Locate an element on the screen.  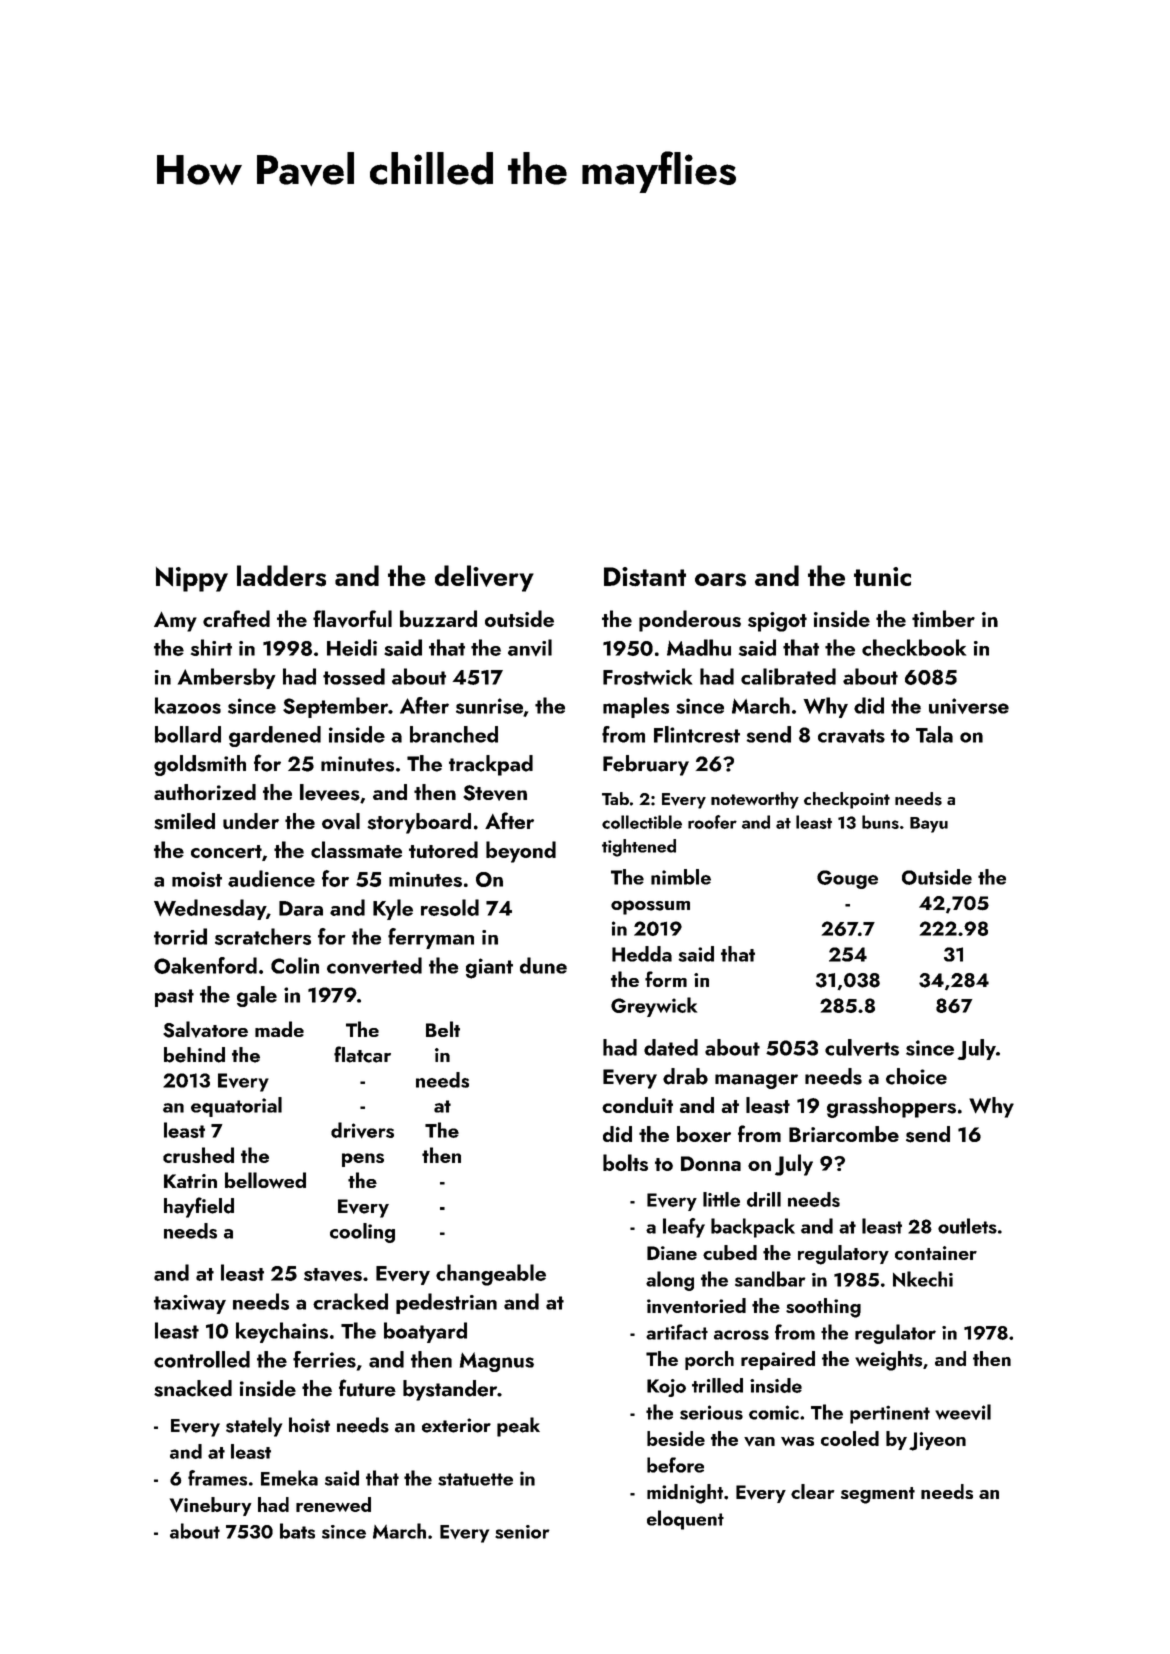
staves is located at coordinates (333, 1274).
